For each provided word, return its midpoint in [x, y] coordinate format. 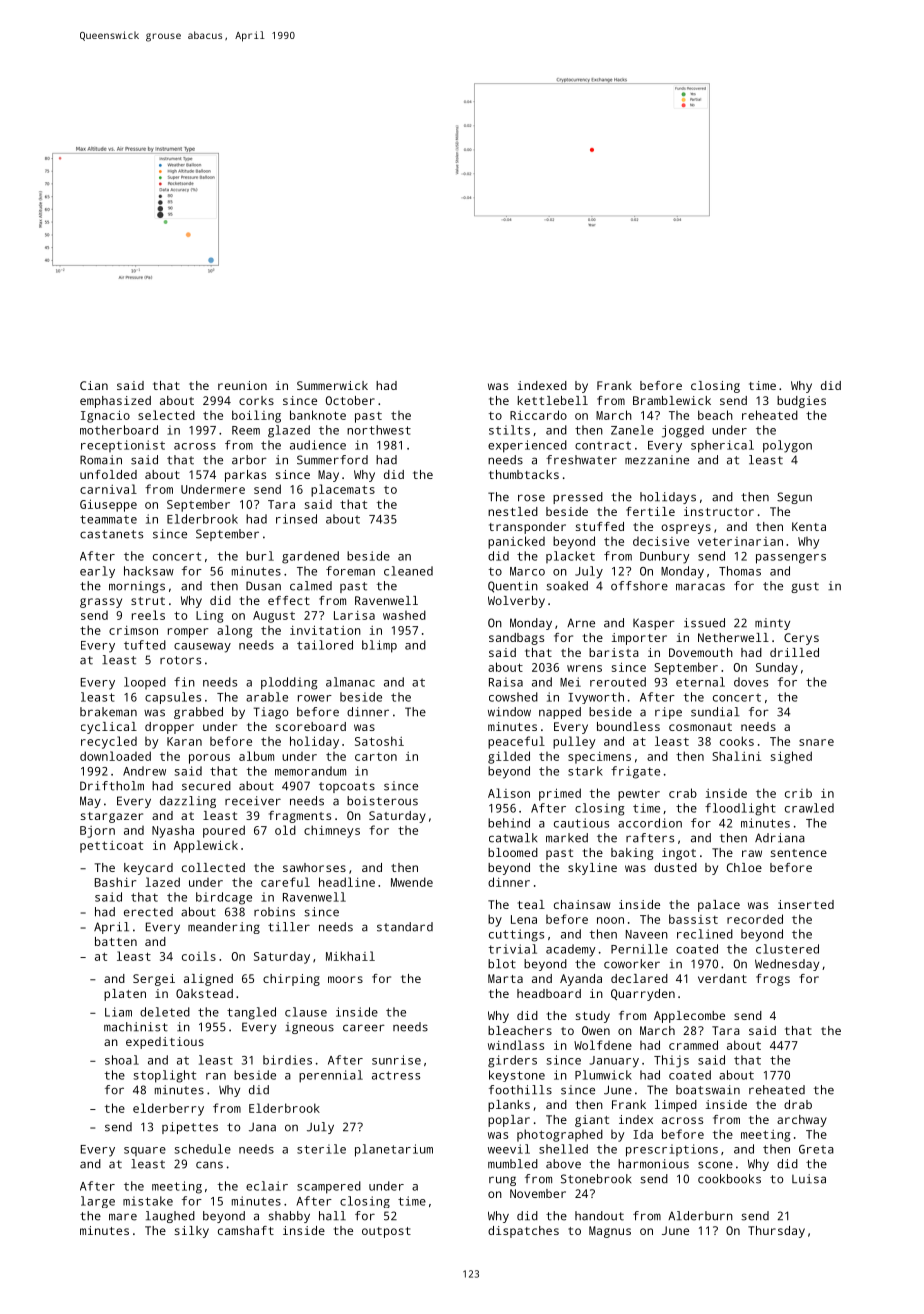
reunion [242, 385]
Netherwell [733, 637]
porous [209, 759]
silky [192, 1232]
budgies [801, 402]
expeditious [165, 1043]
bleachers [520, 1030]
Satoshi [379, 741]
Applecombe [689, 1017]
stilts [509, 430]
